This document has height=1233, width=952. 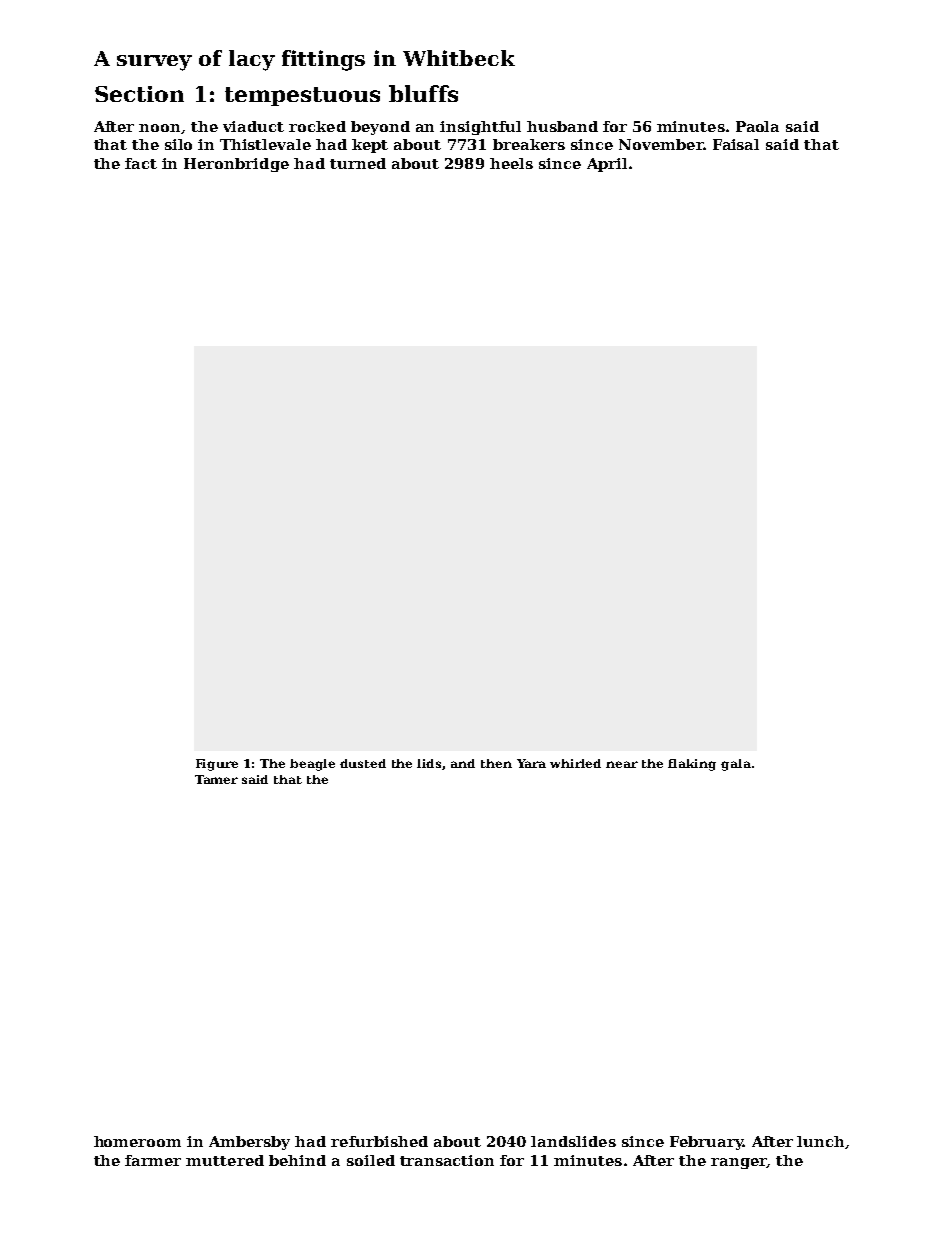 I want to click on landslides, so click(x=573, y=1141).
